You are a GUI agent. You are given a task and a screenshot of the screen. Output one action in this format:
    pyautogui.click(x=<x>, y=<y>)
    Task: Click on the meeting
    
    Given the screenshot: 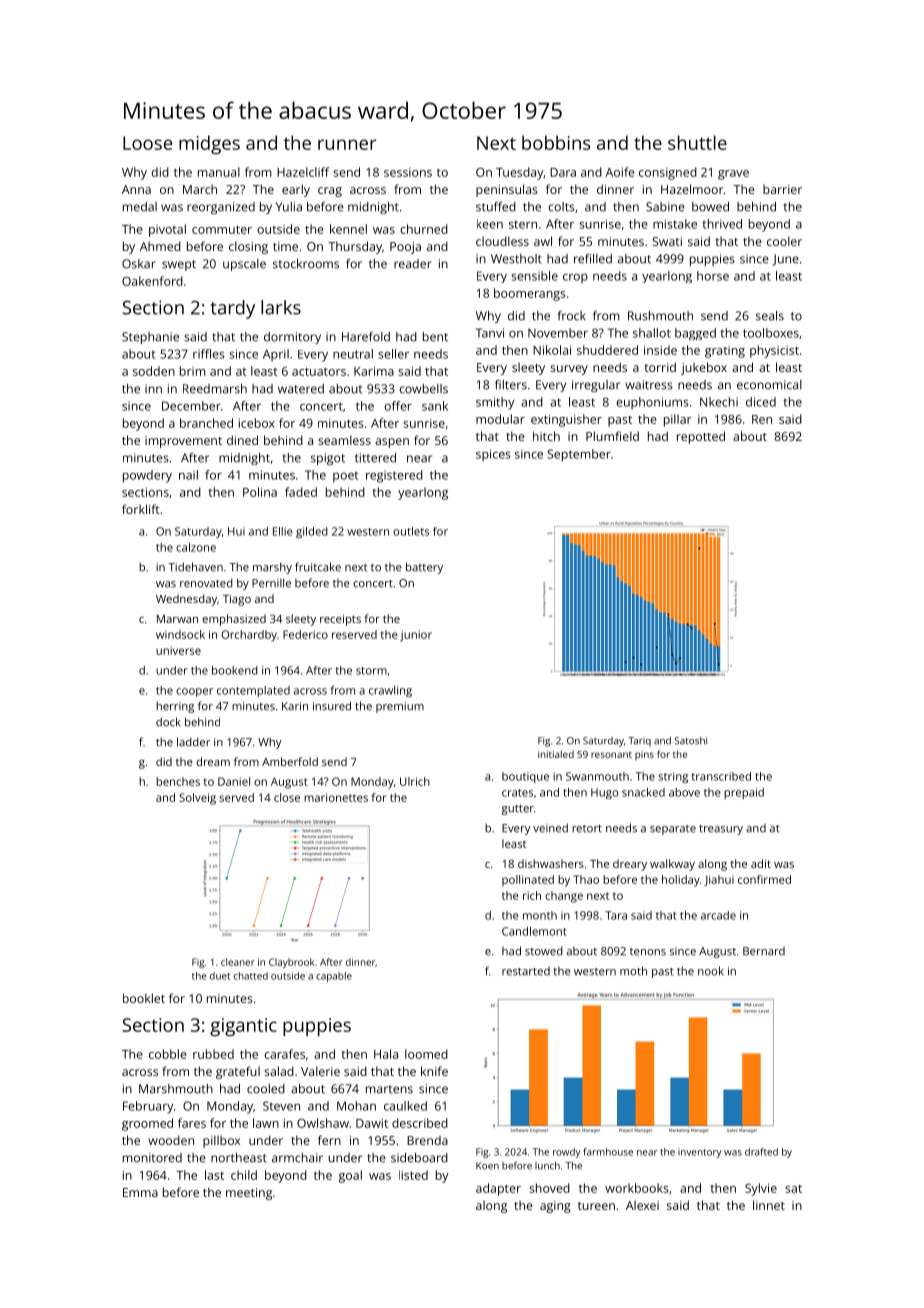 What is the action you would take?
    pyautogui.click(x=249, y=1194)
